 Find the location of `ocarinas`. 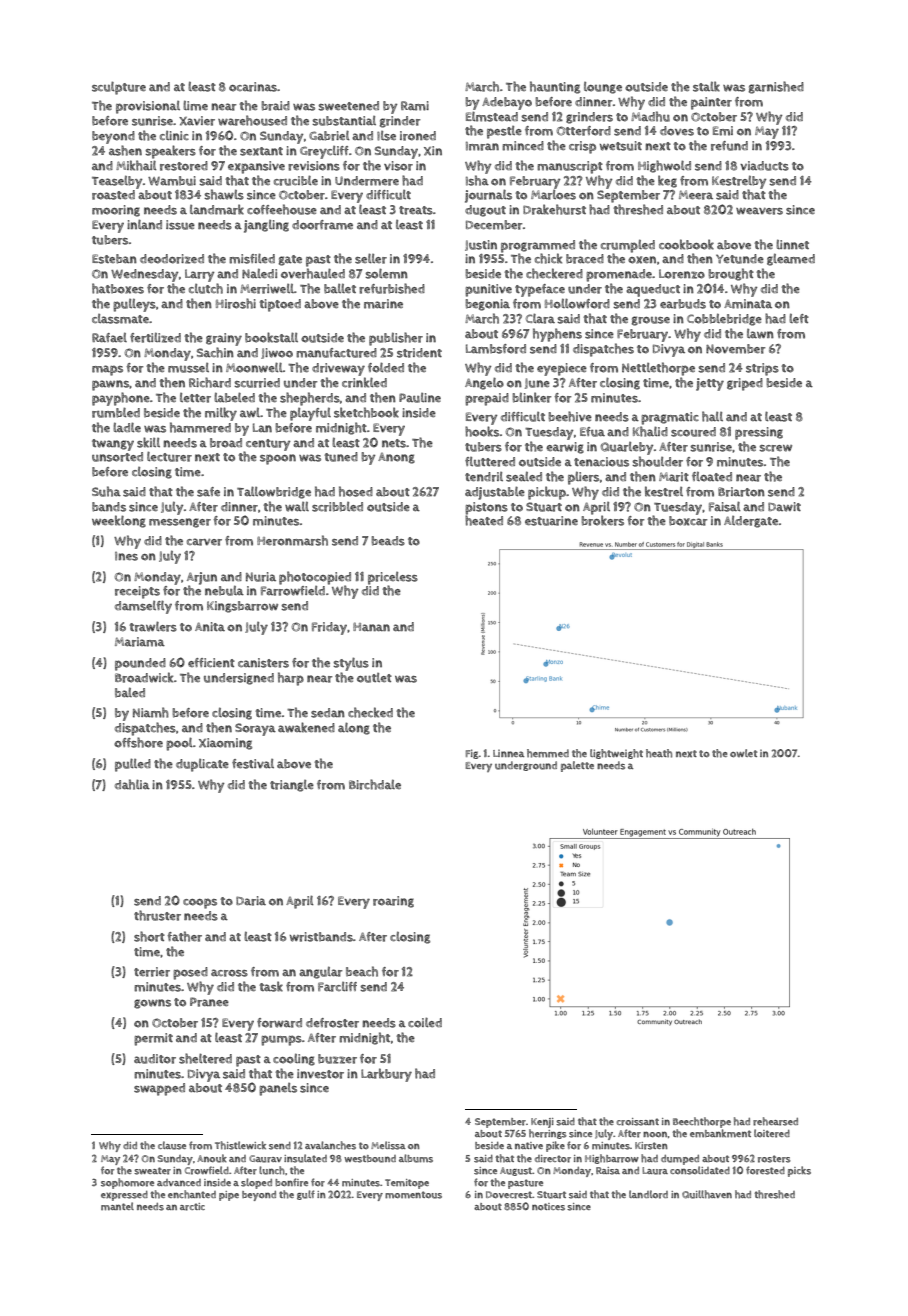

ocarinas is located at coordinates (253, 87).
